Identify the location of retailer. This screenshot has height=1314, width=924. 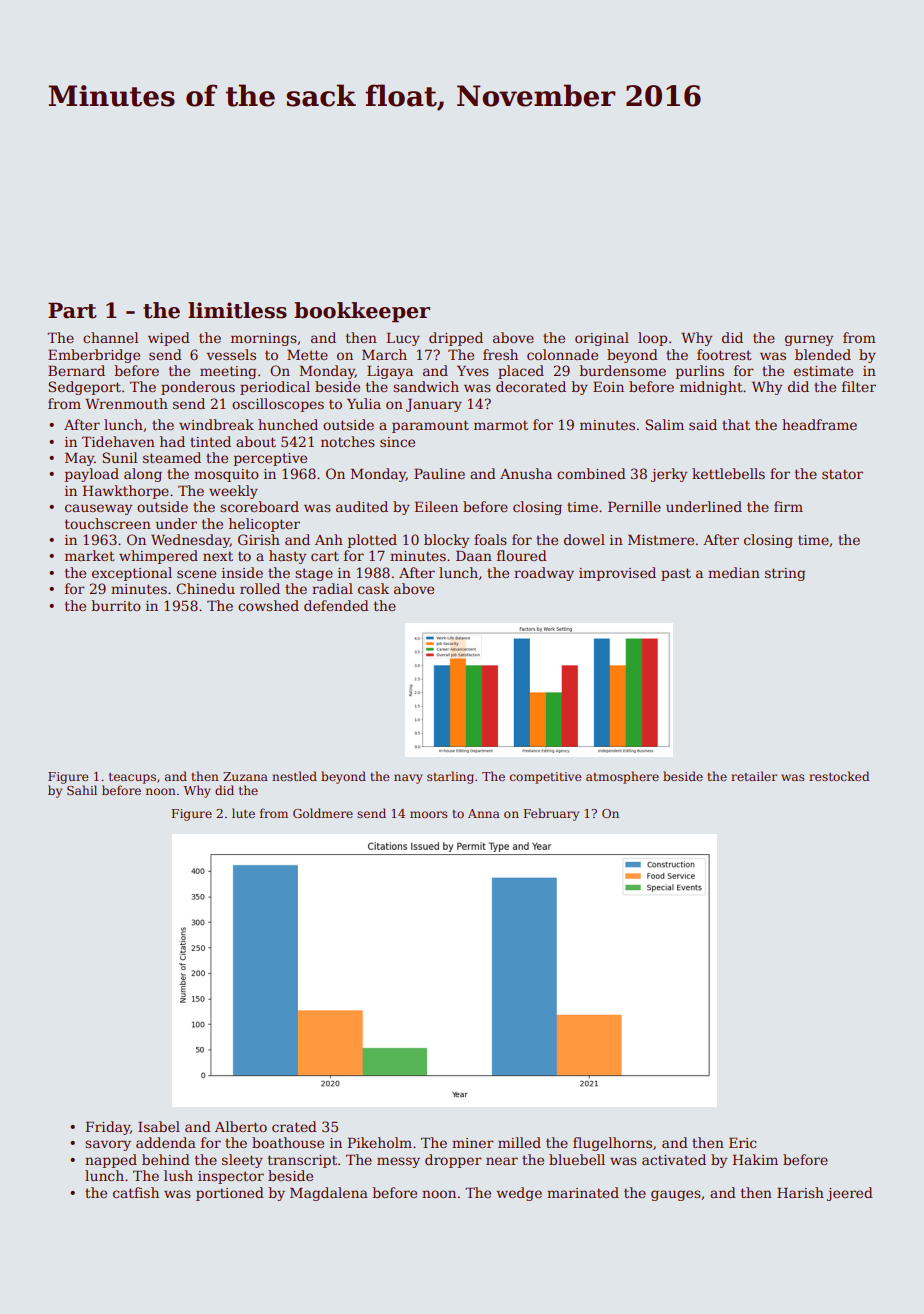
(754, 776).
